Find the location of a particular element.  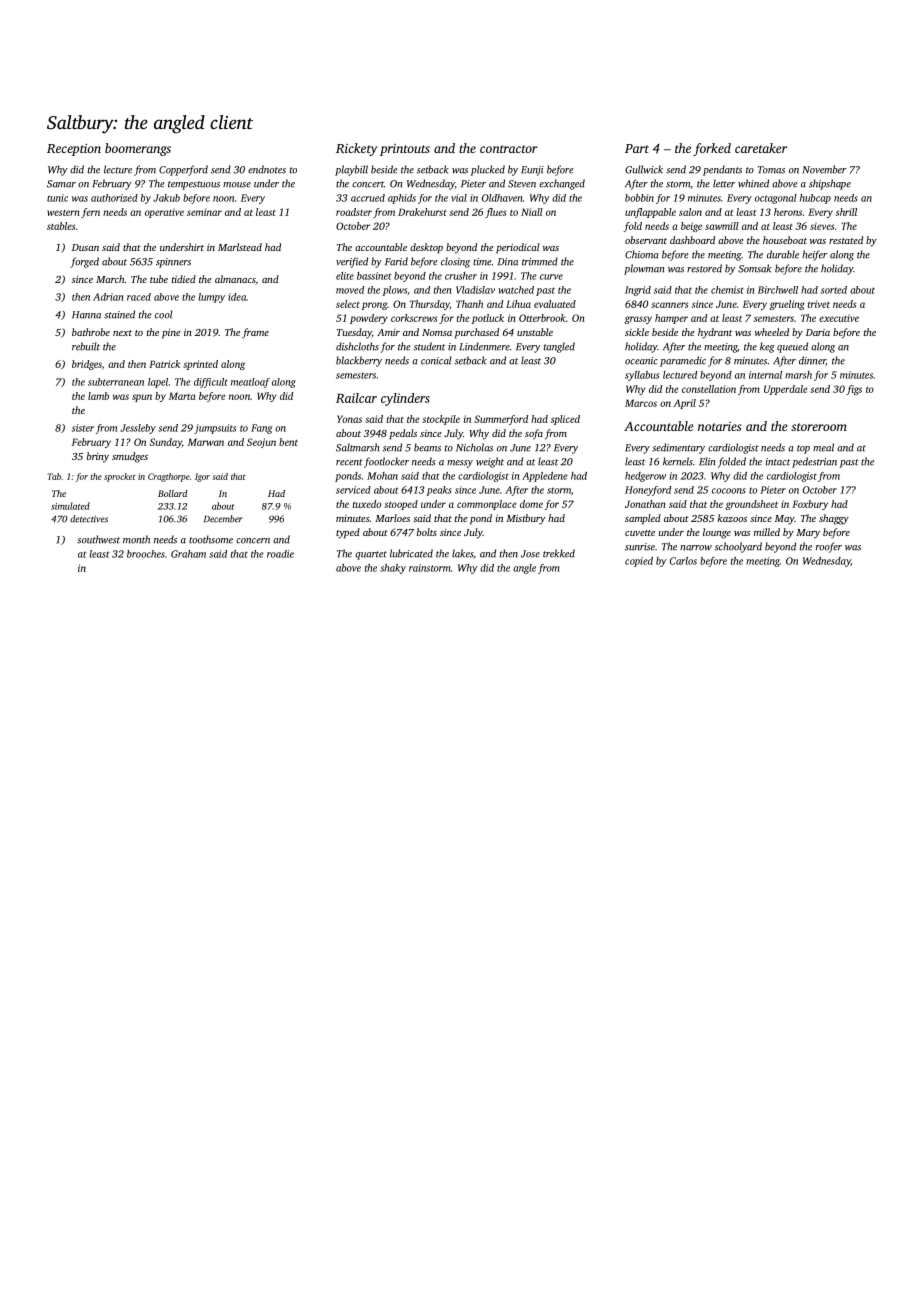

Lihua is located at coordinates (518, 304).
